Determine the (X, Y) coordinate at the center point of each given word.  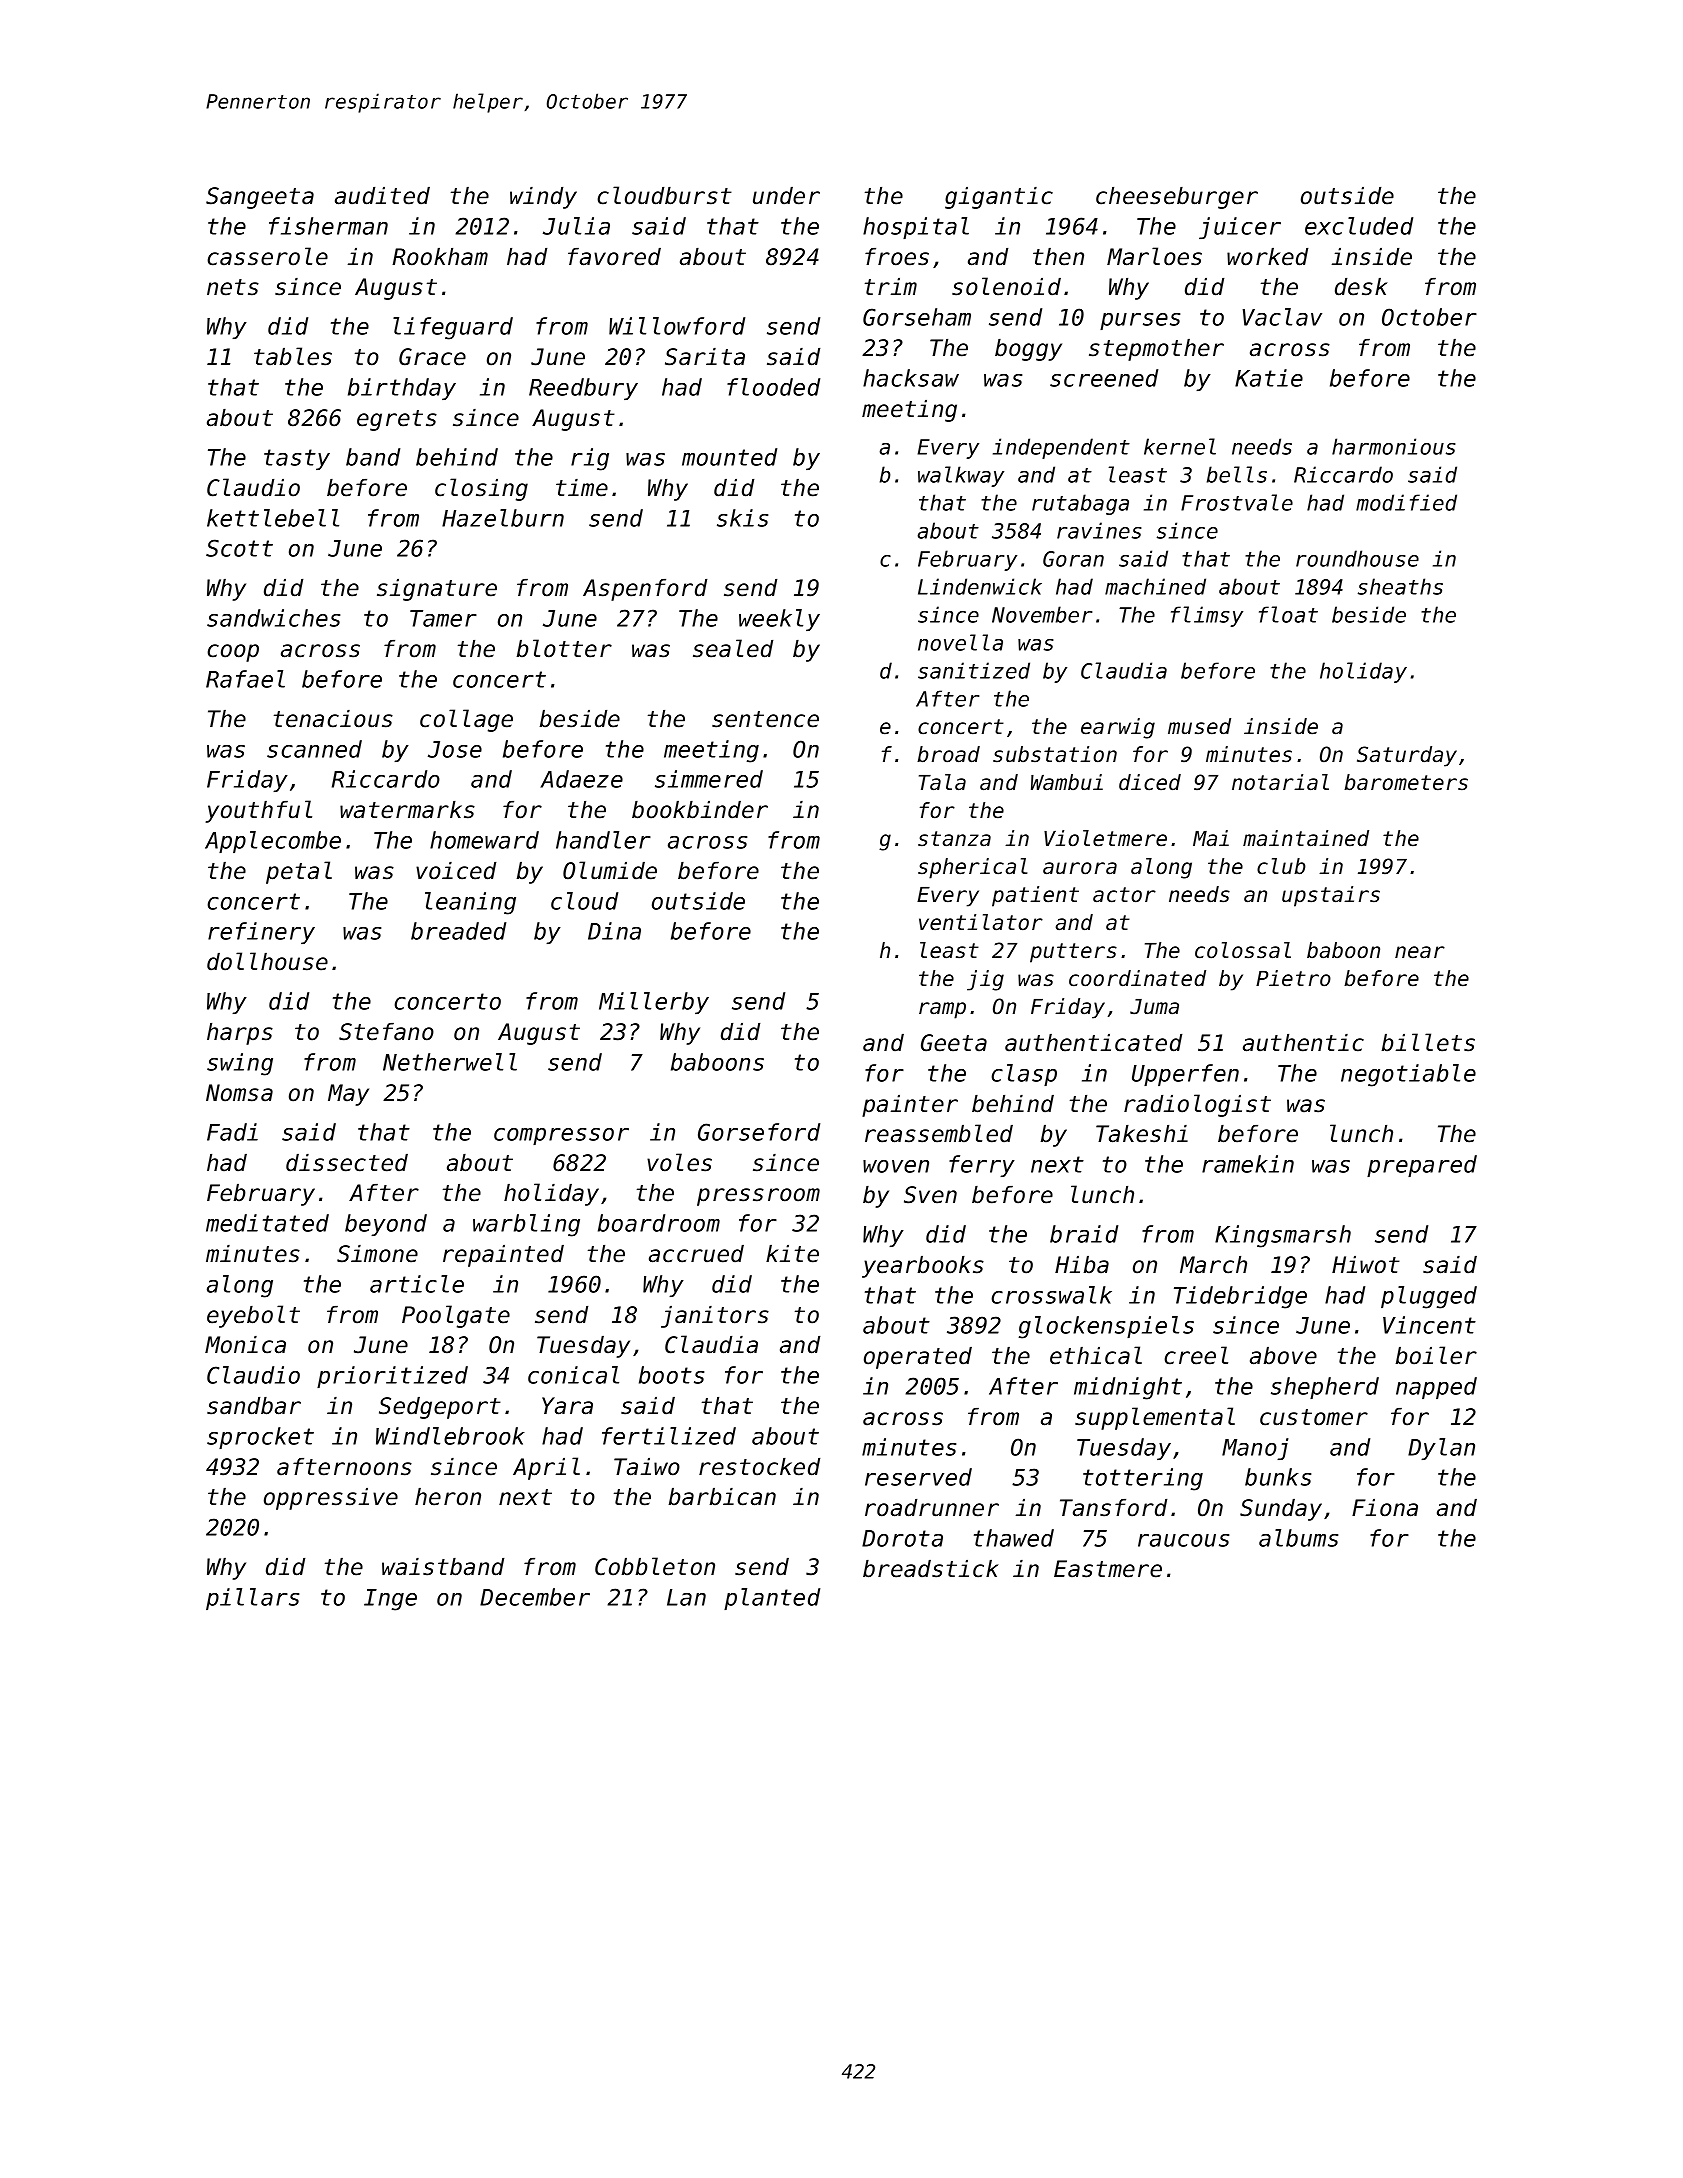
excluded (1359, 226)
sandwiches (273, 618)
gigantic (999, 198)
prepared (1422, 1166)
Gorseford (759, 1132)
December (535, 1597)
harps (240, 1034)
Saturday (1407, 756)
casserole (267, 256)
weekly (779, 620)
